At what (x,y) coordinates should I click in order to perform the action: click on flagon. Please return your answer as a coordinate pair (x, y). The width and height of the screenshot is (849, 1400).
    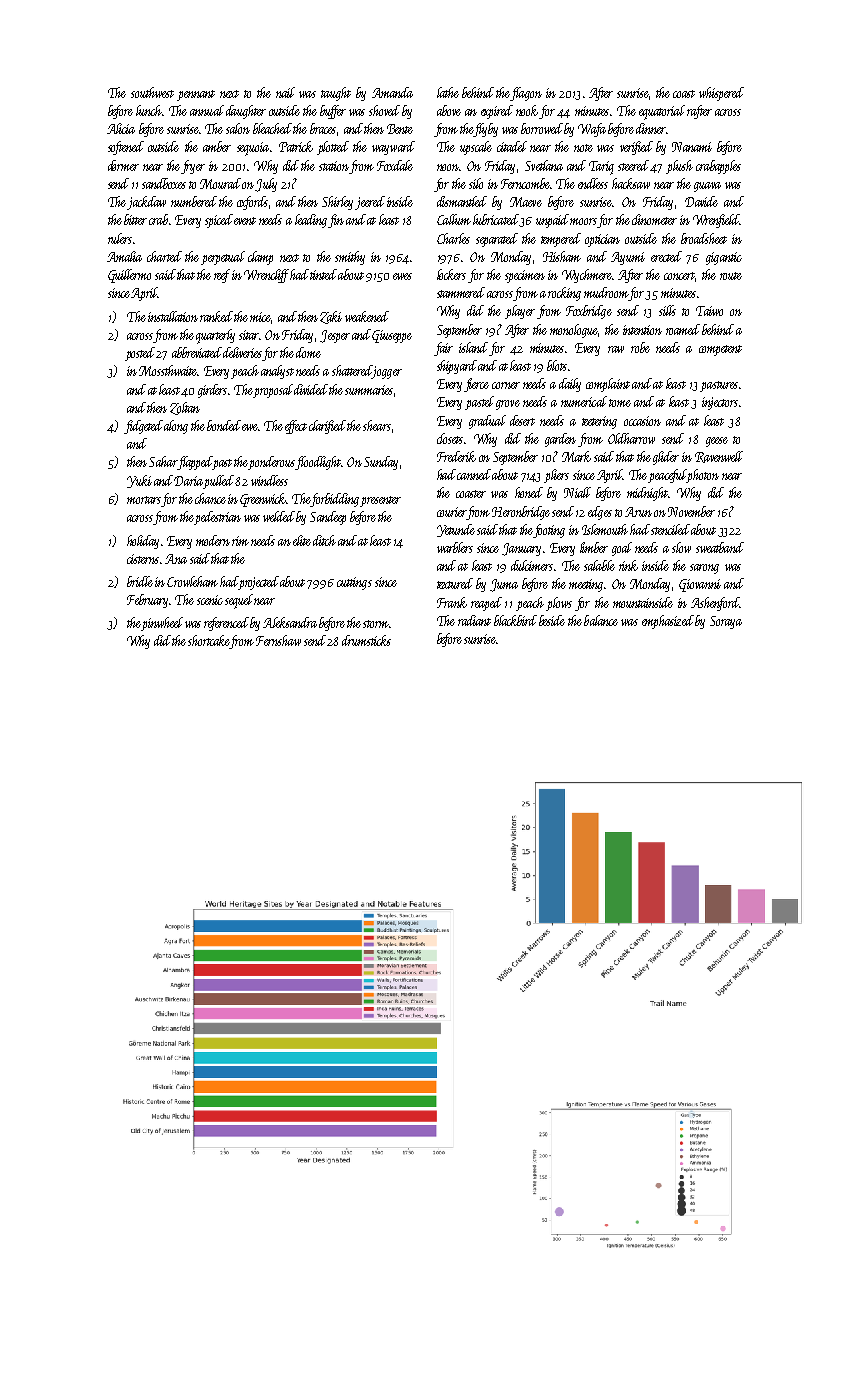
    Looking at the image, I should click on (526, 94).
